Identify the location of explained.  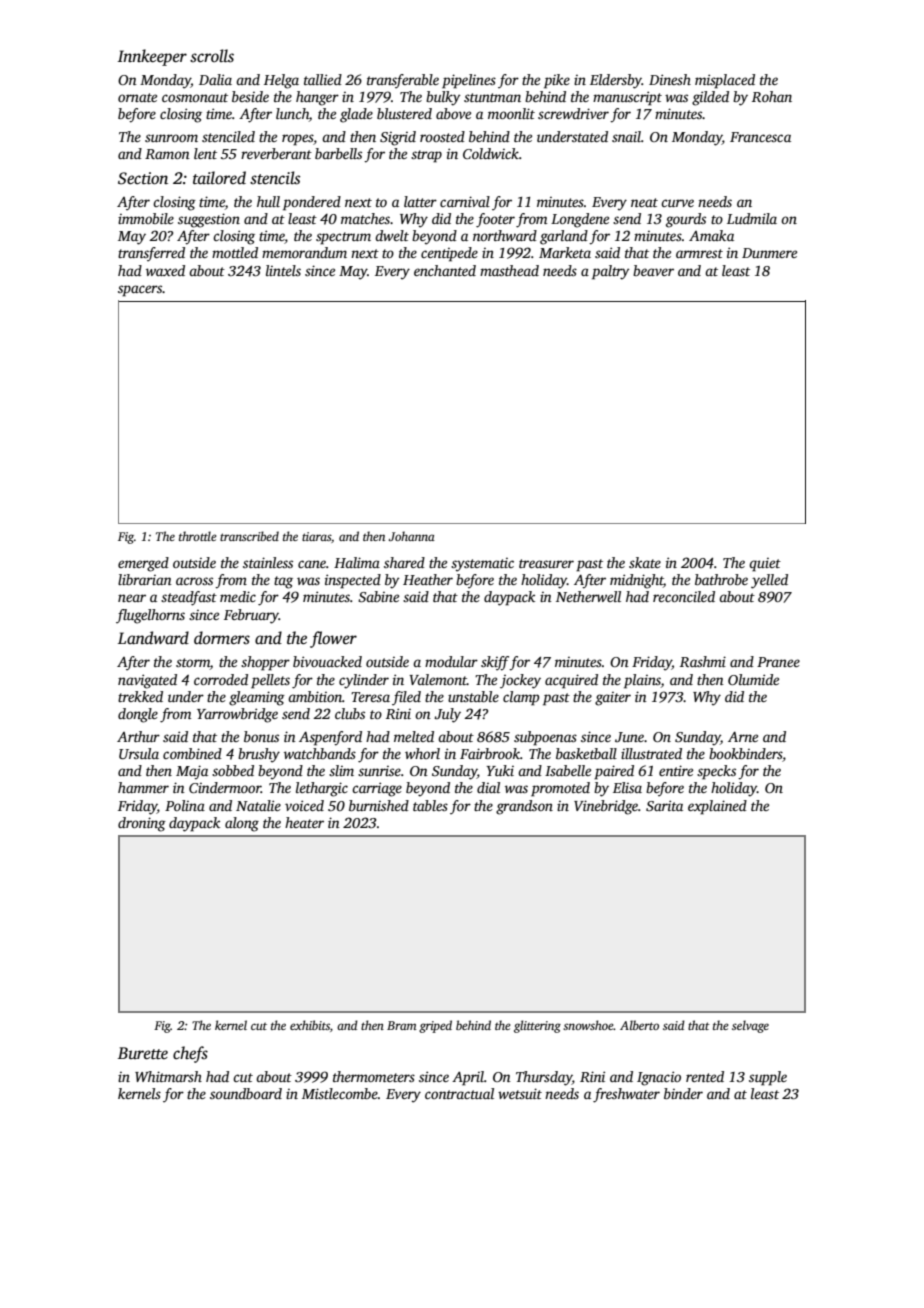
(717, 807).
